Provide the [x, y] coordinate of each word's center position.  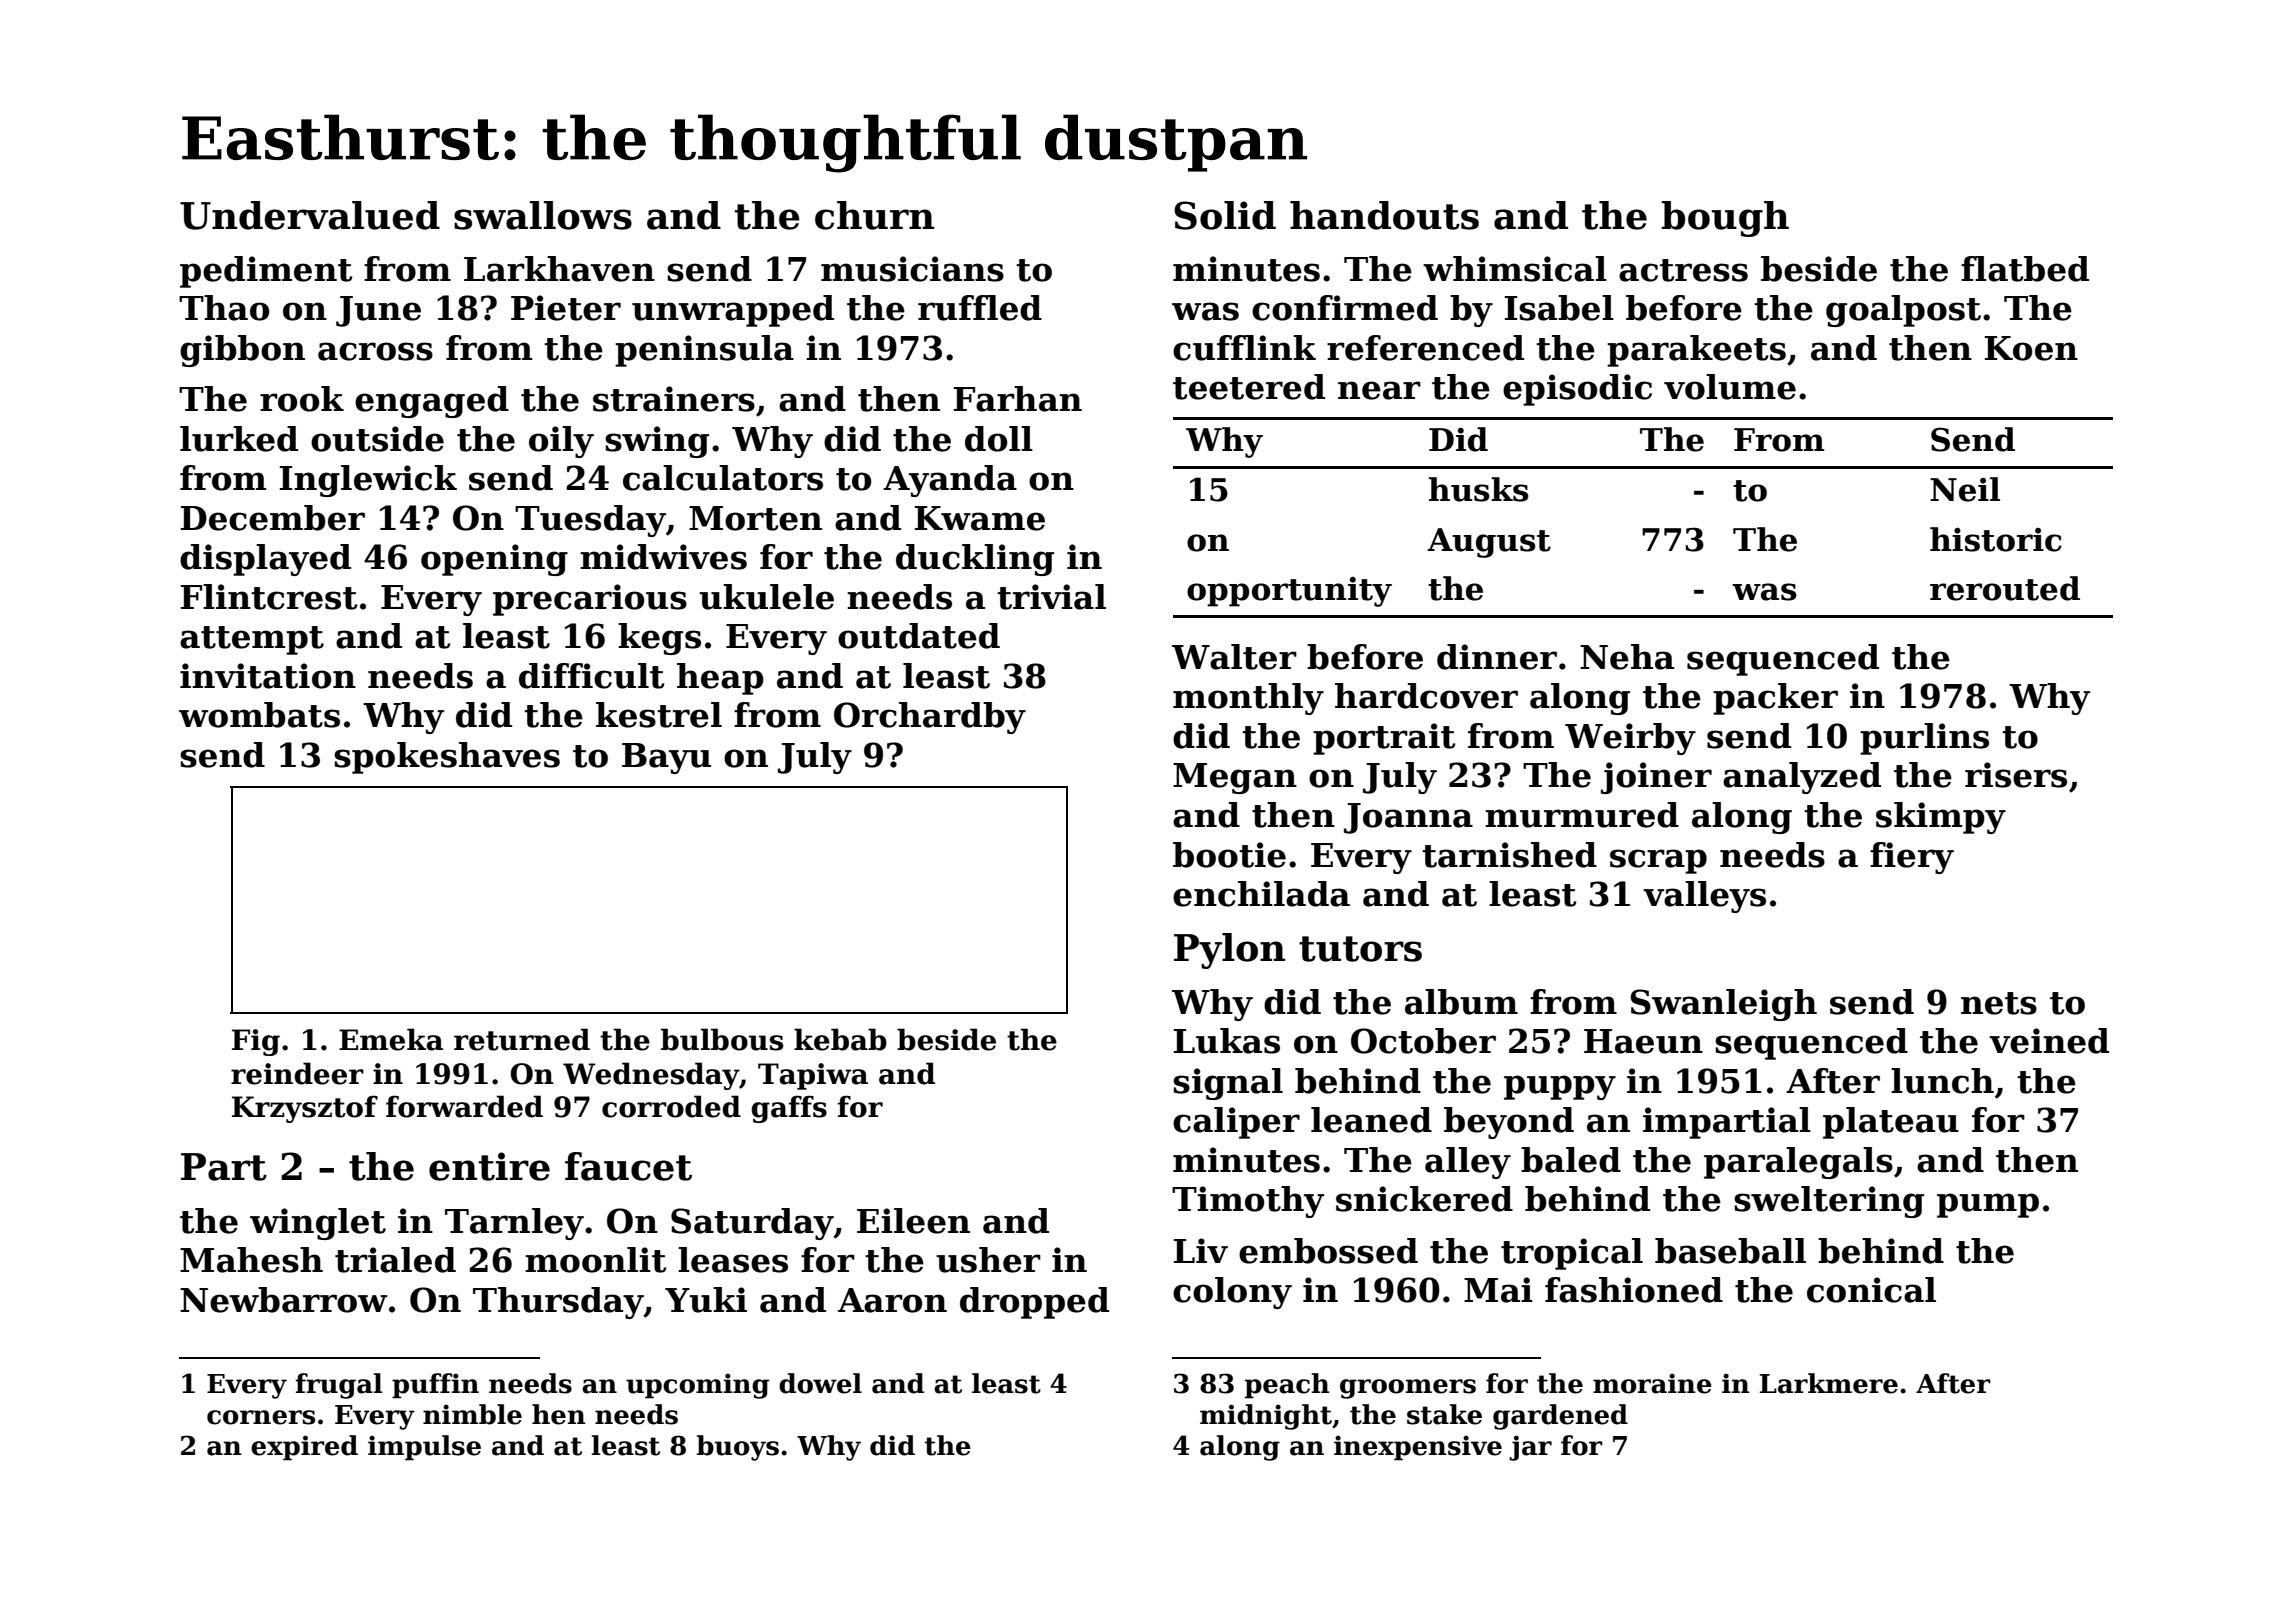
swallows [543, 215]
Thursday [558, 1303]
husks [1479, 489]
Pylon [1229, 951]
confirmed [1345, 308]
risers [2016, 775]
